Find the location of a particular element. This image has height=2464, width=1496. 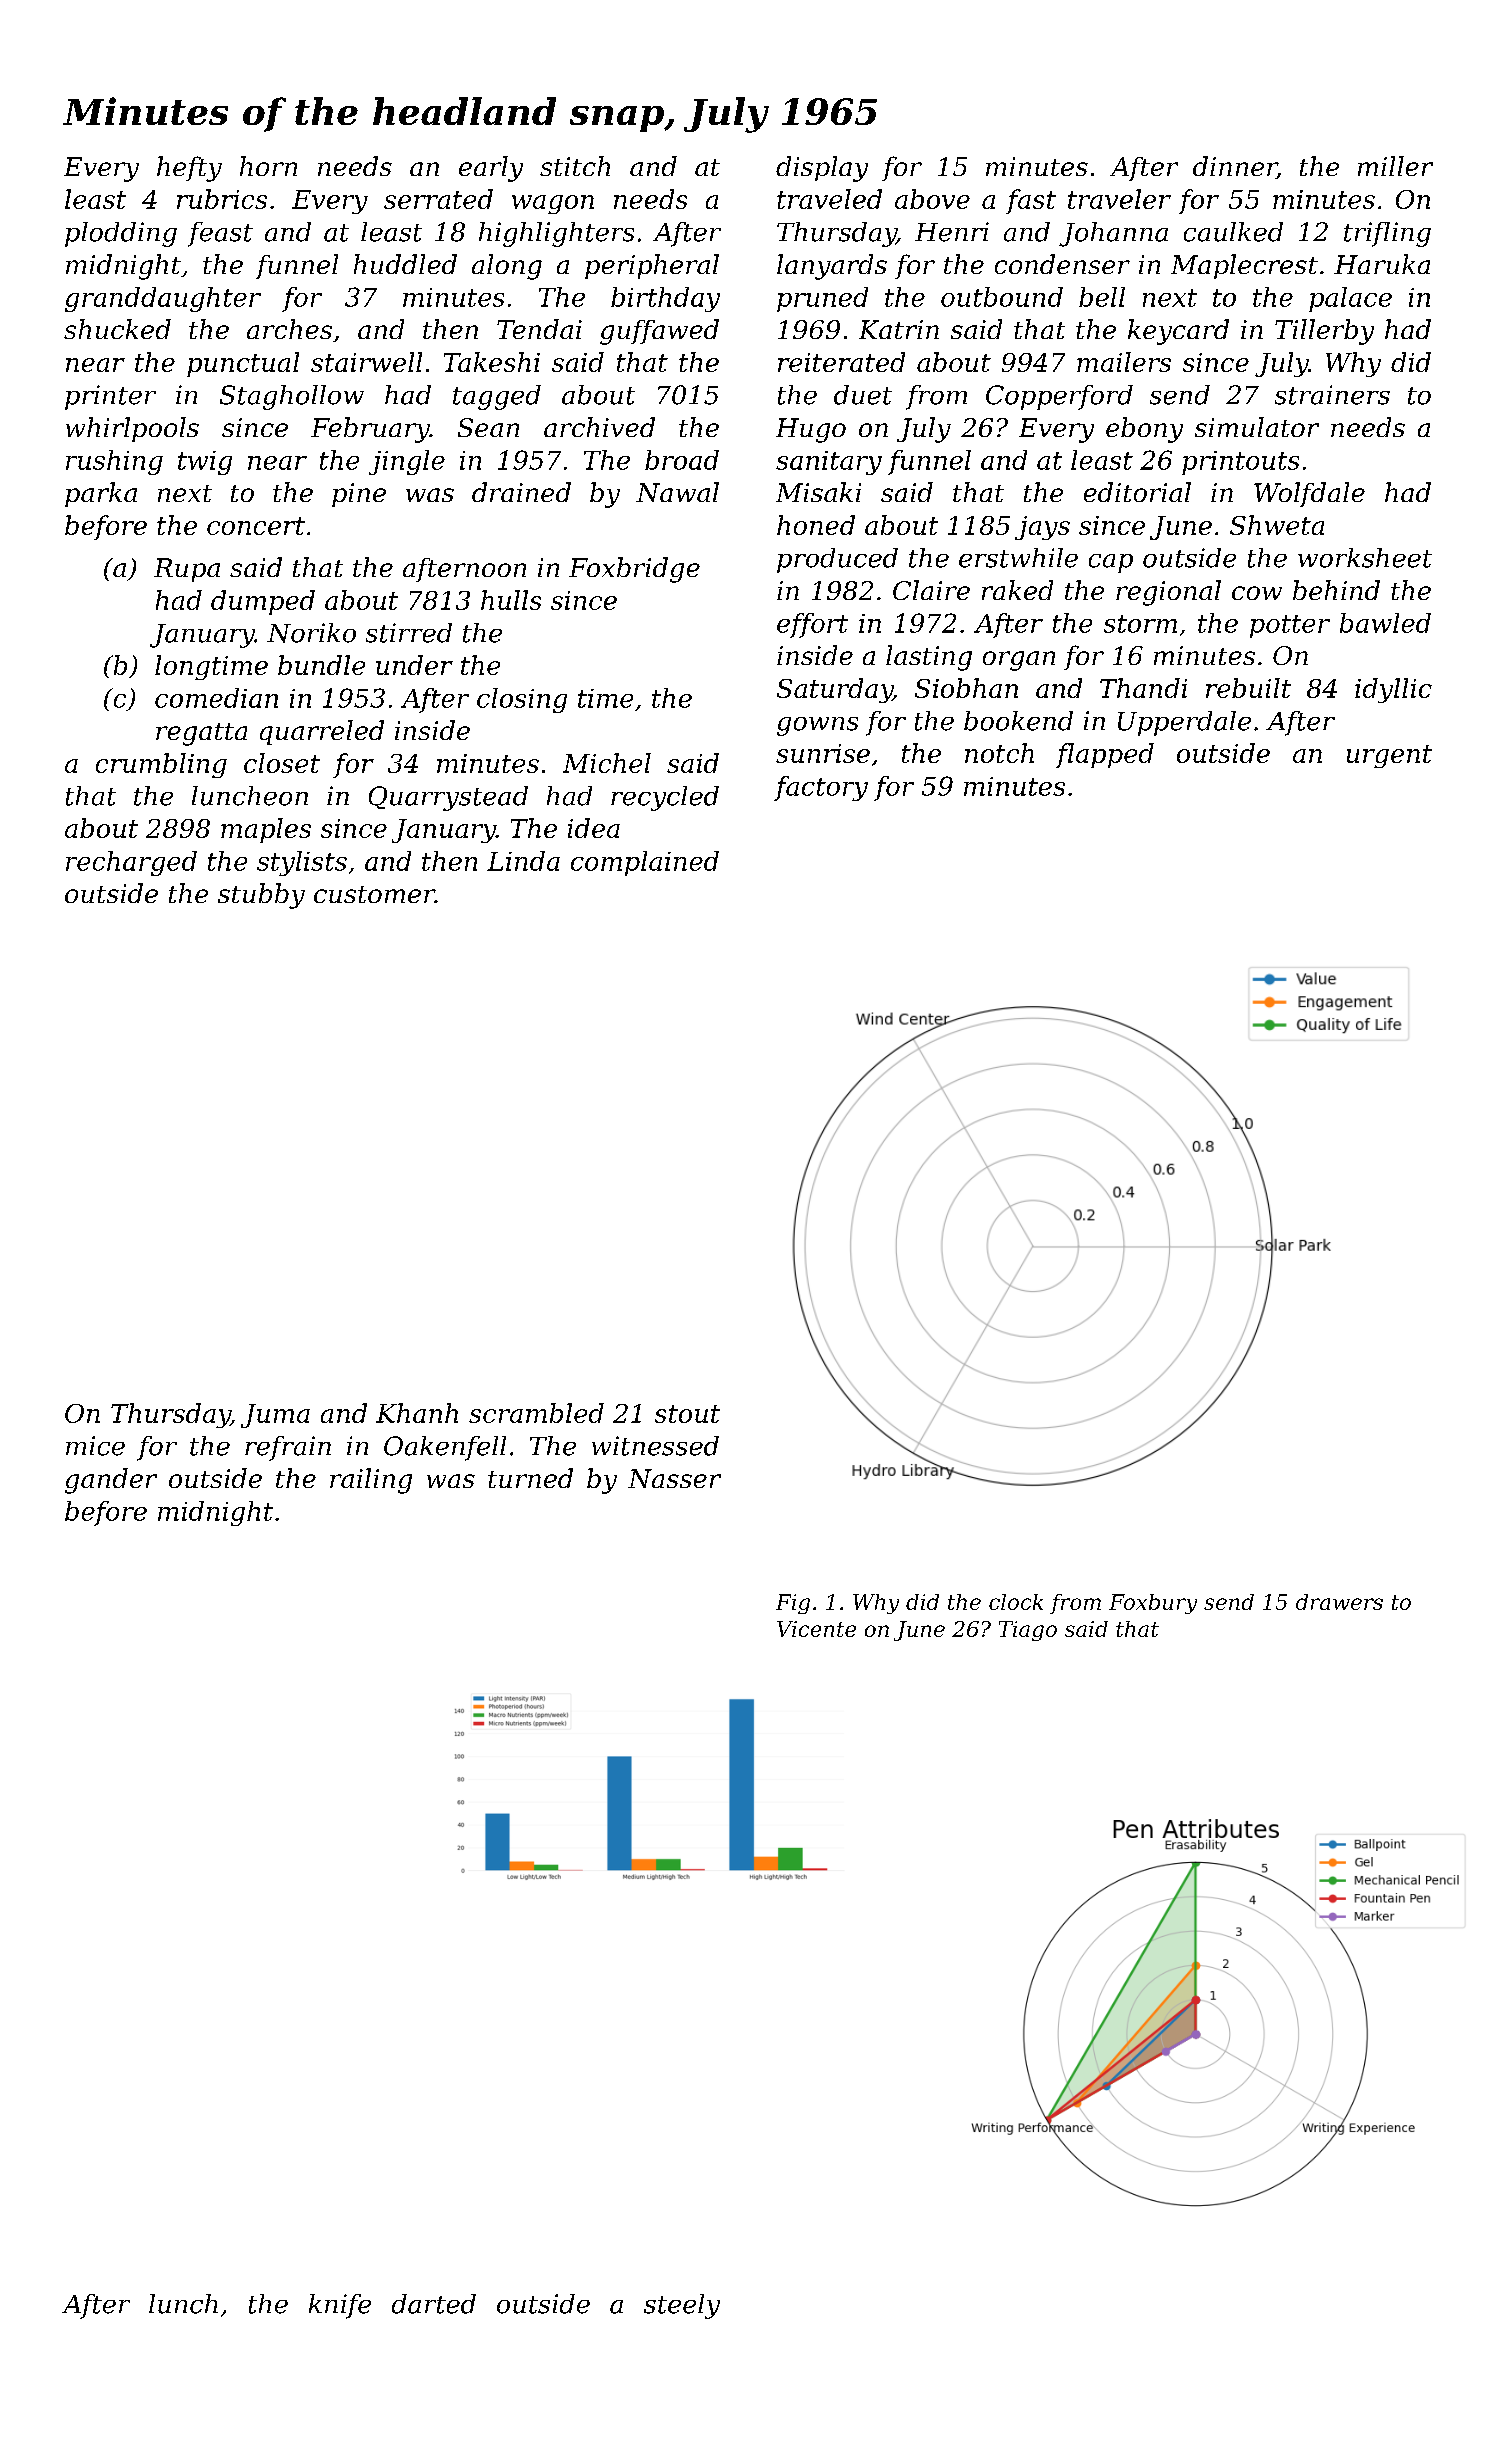

railing is located at coordinates (371, 1481).
